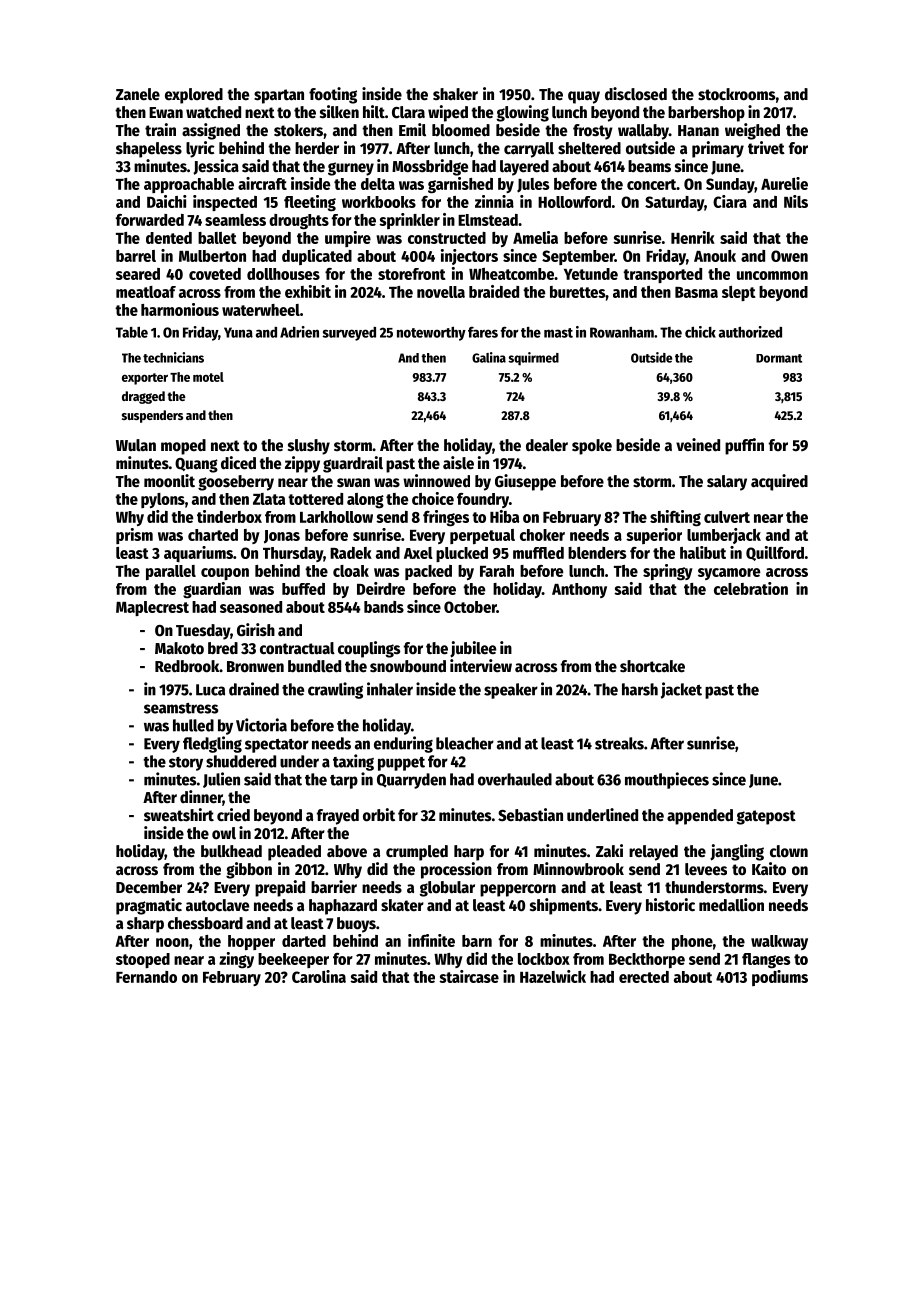 This document has width=924, height=1314. I want to click on story, so click(186, 764).
